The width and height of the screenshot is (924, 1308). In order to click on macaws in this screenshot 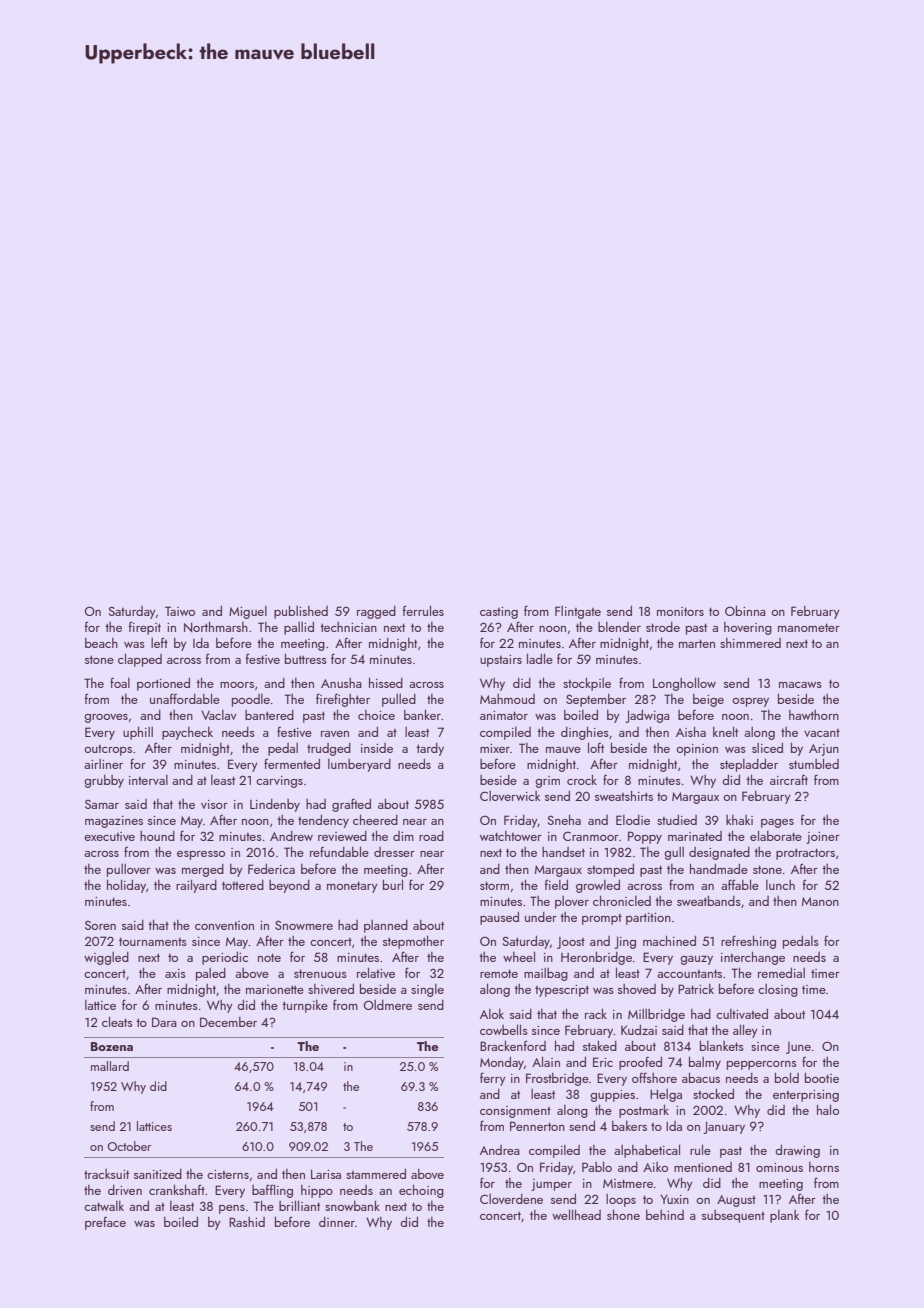, I will do `click(800, 685)`.
